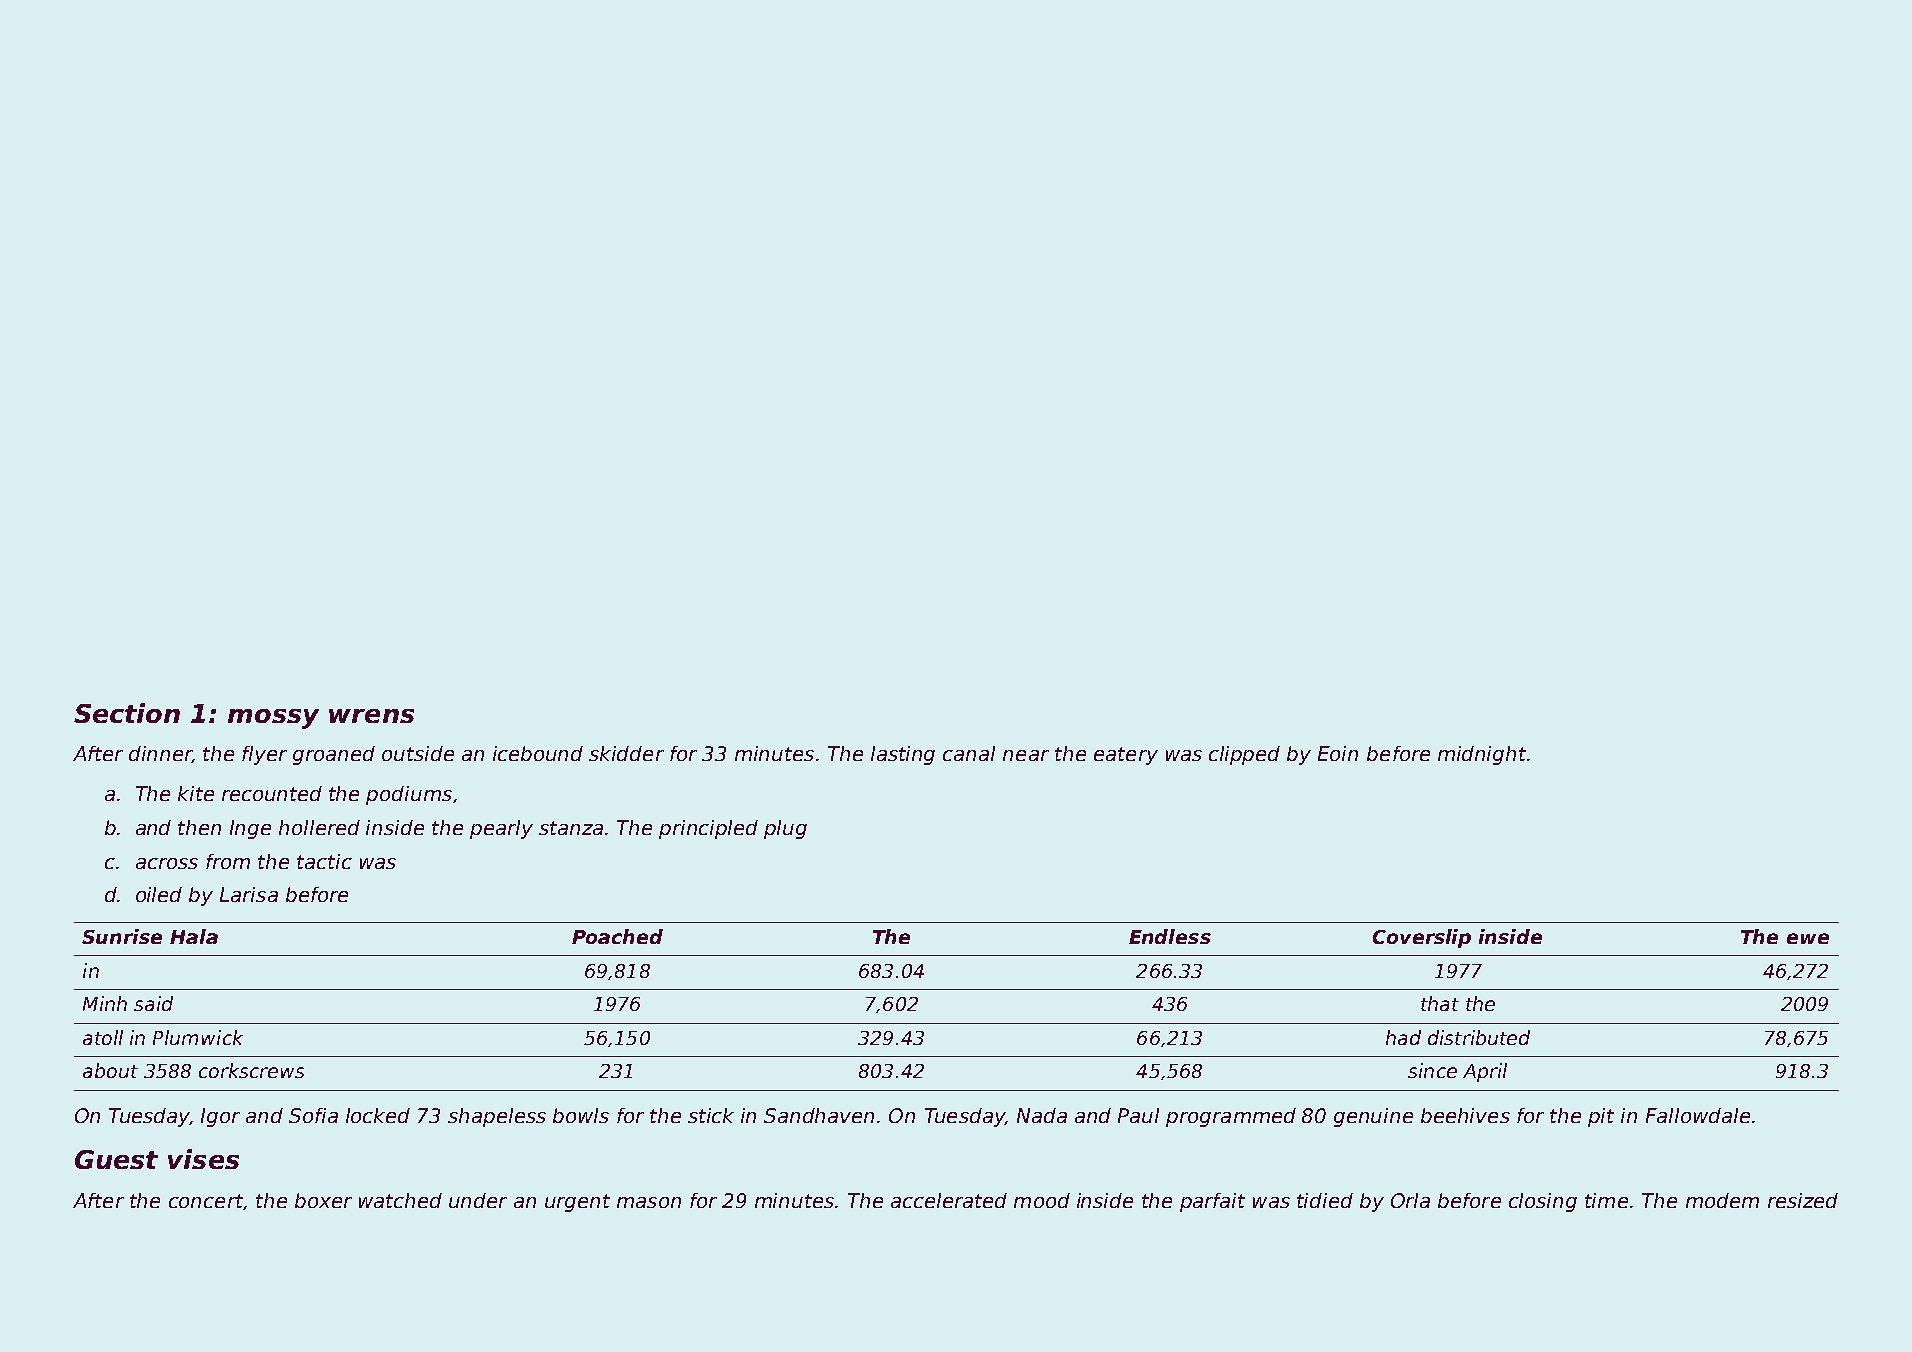  What do you see at coordinates (1338, 753) in the screenshot?
I see `Eoin` at bounding box center [1338, 753].
